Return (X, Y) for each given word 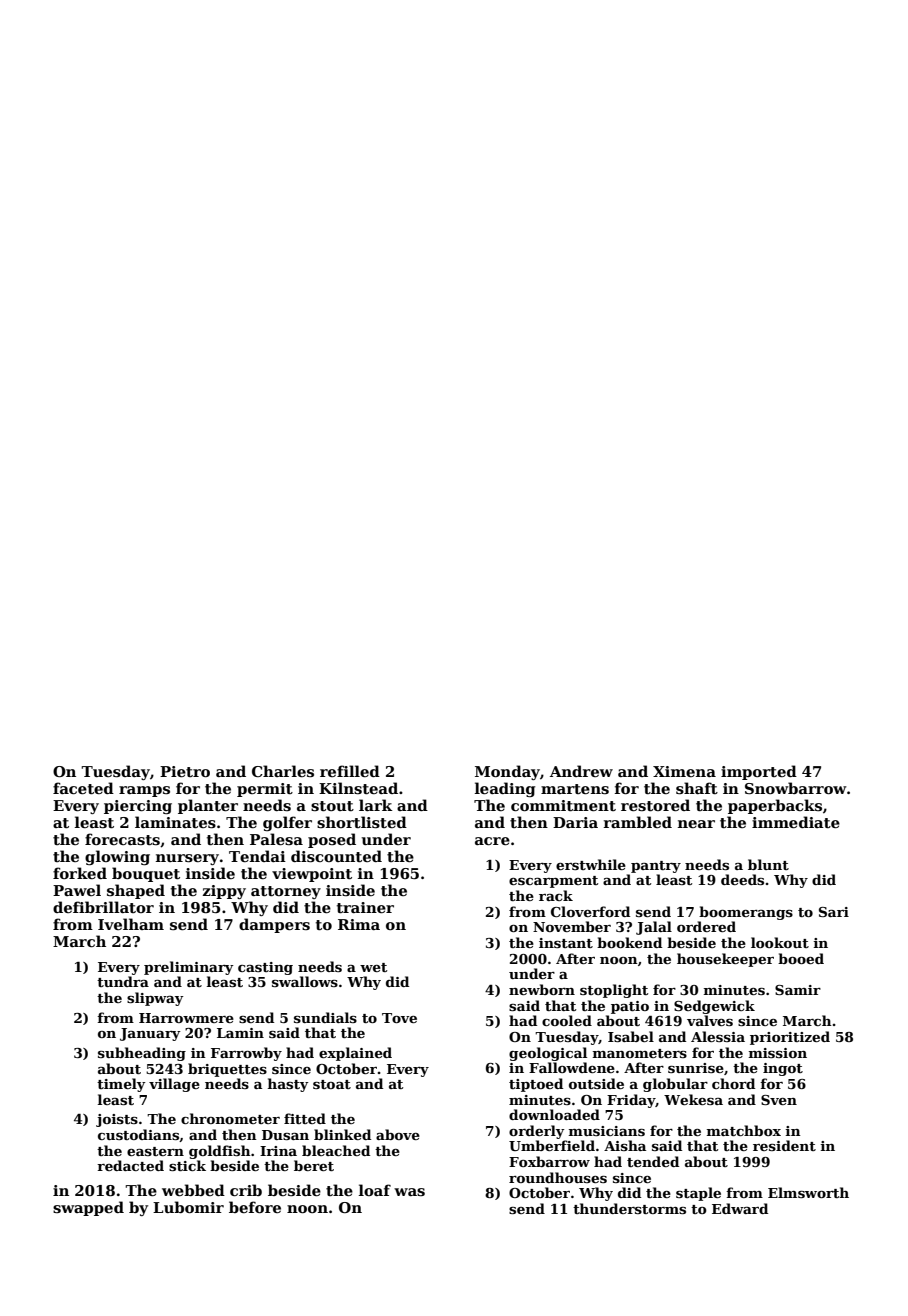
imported (759, 772)
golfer (287, 823)
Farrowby (246, 1054)
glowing (117, 857)
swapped (88, 1208)
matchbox (744, 1130)
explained (355, 1054)
